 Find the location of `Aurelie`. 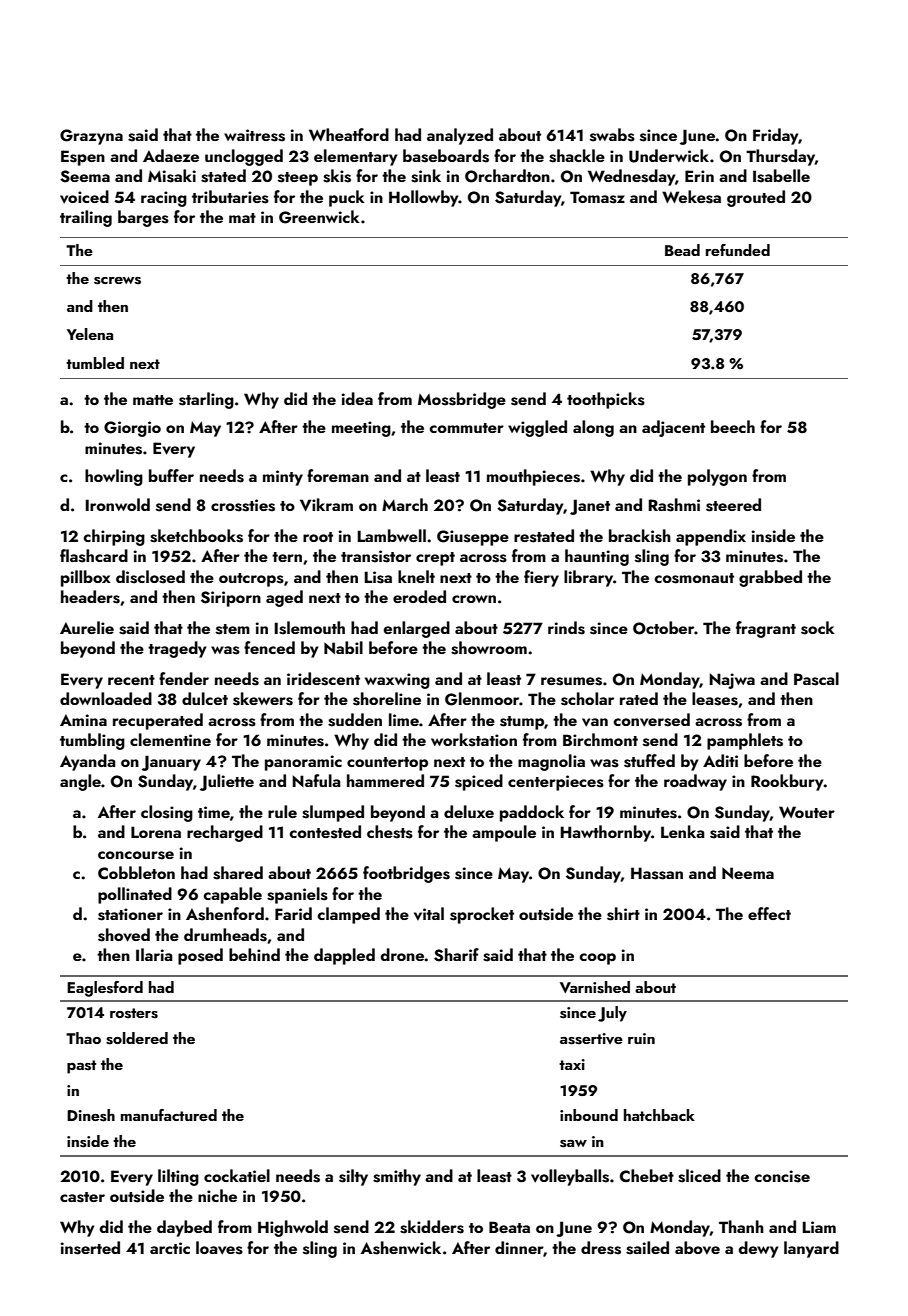

Aurelie is located at coordinates (87, 627).
